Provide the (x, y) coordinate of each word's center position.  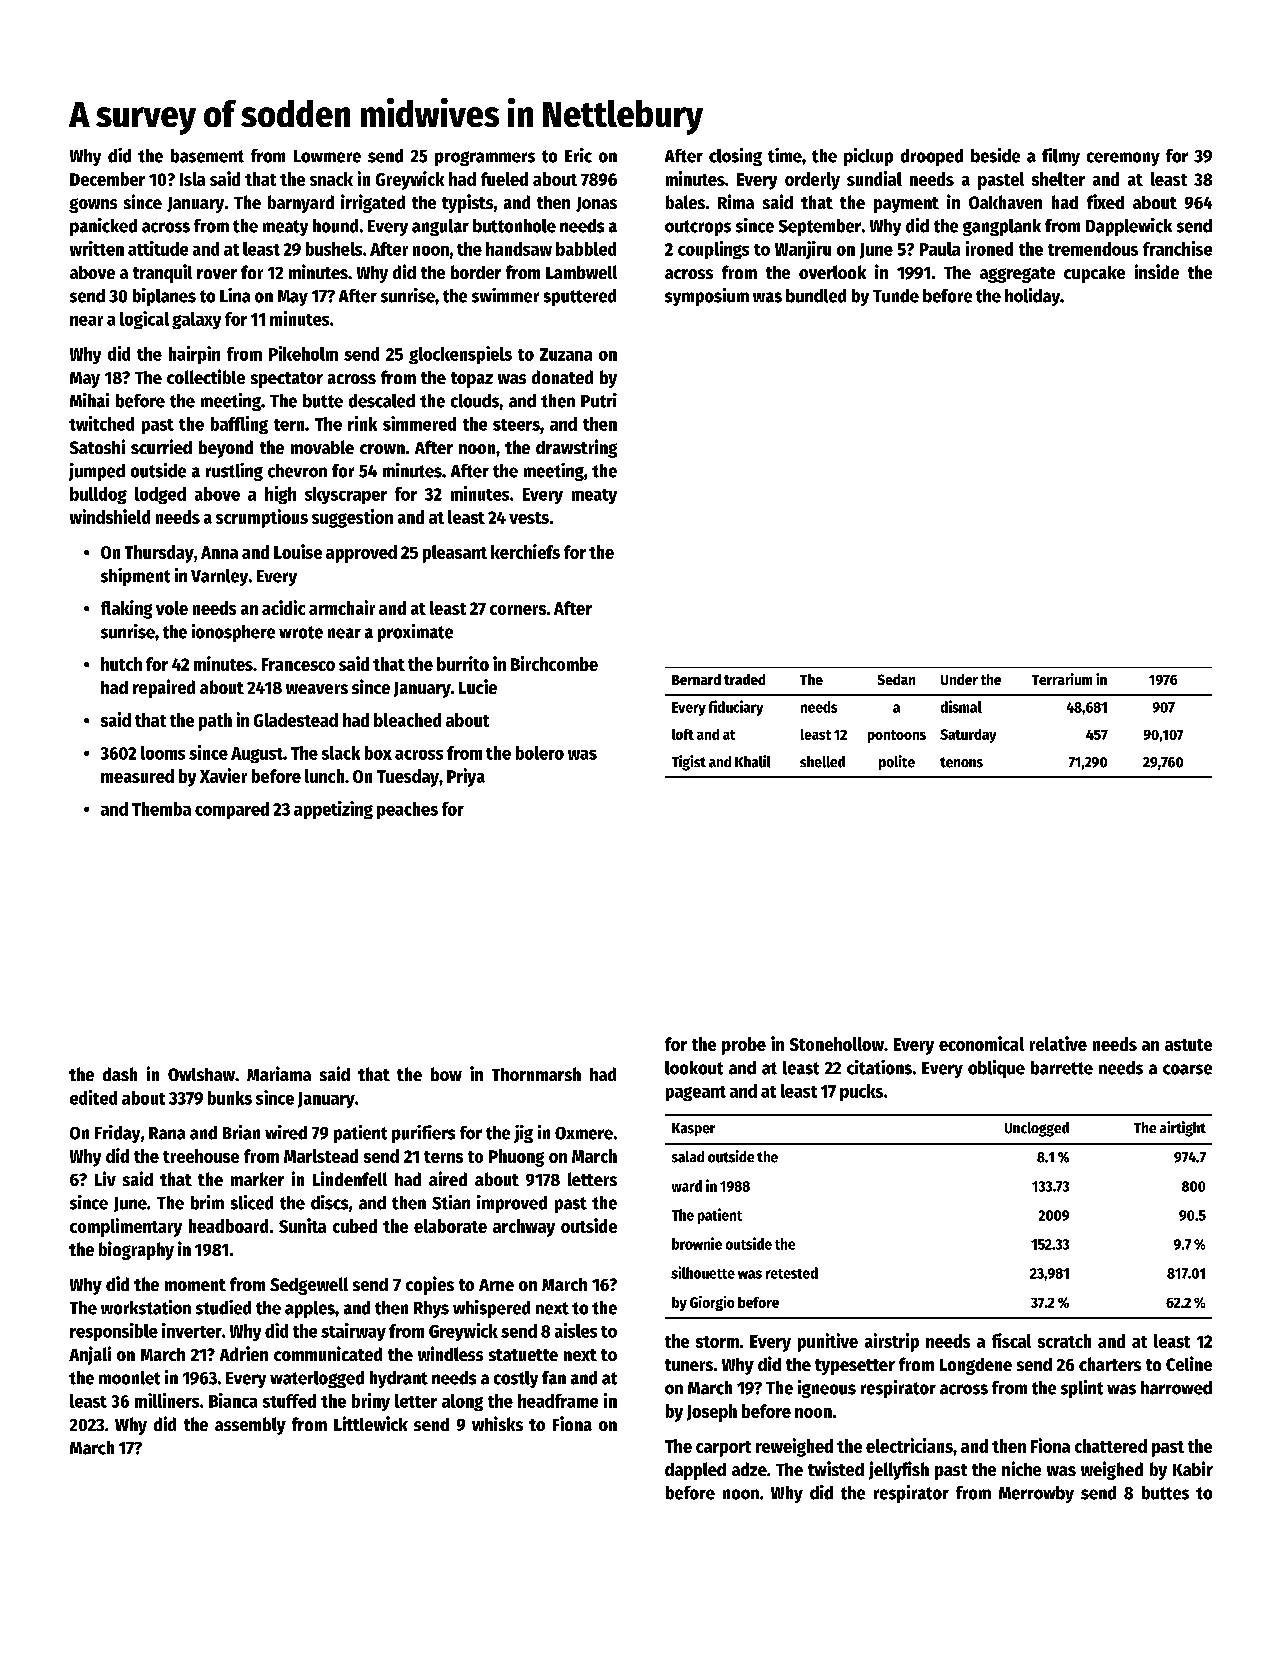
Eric (578, 155)
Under (959, 679)
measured (137, 776)
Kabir (1193, 1468)
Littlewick (371, 1423)
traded (744, 679)
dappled (695, 1471)
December (107, 179)
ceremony (1123, 159)
